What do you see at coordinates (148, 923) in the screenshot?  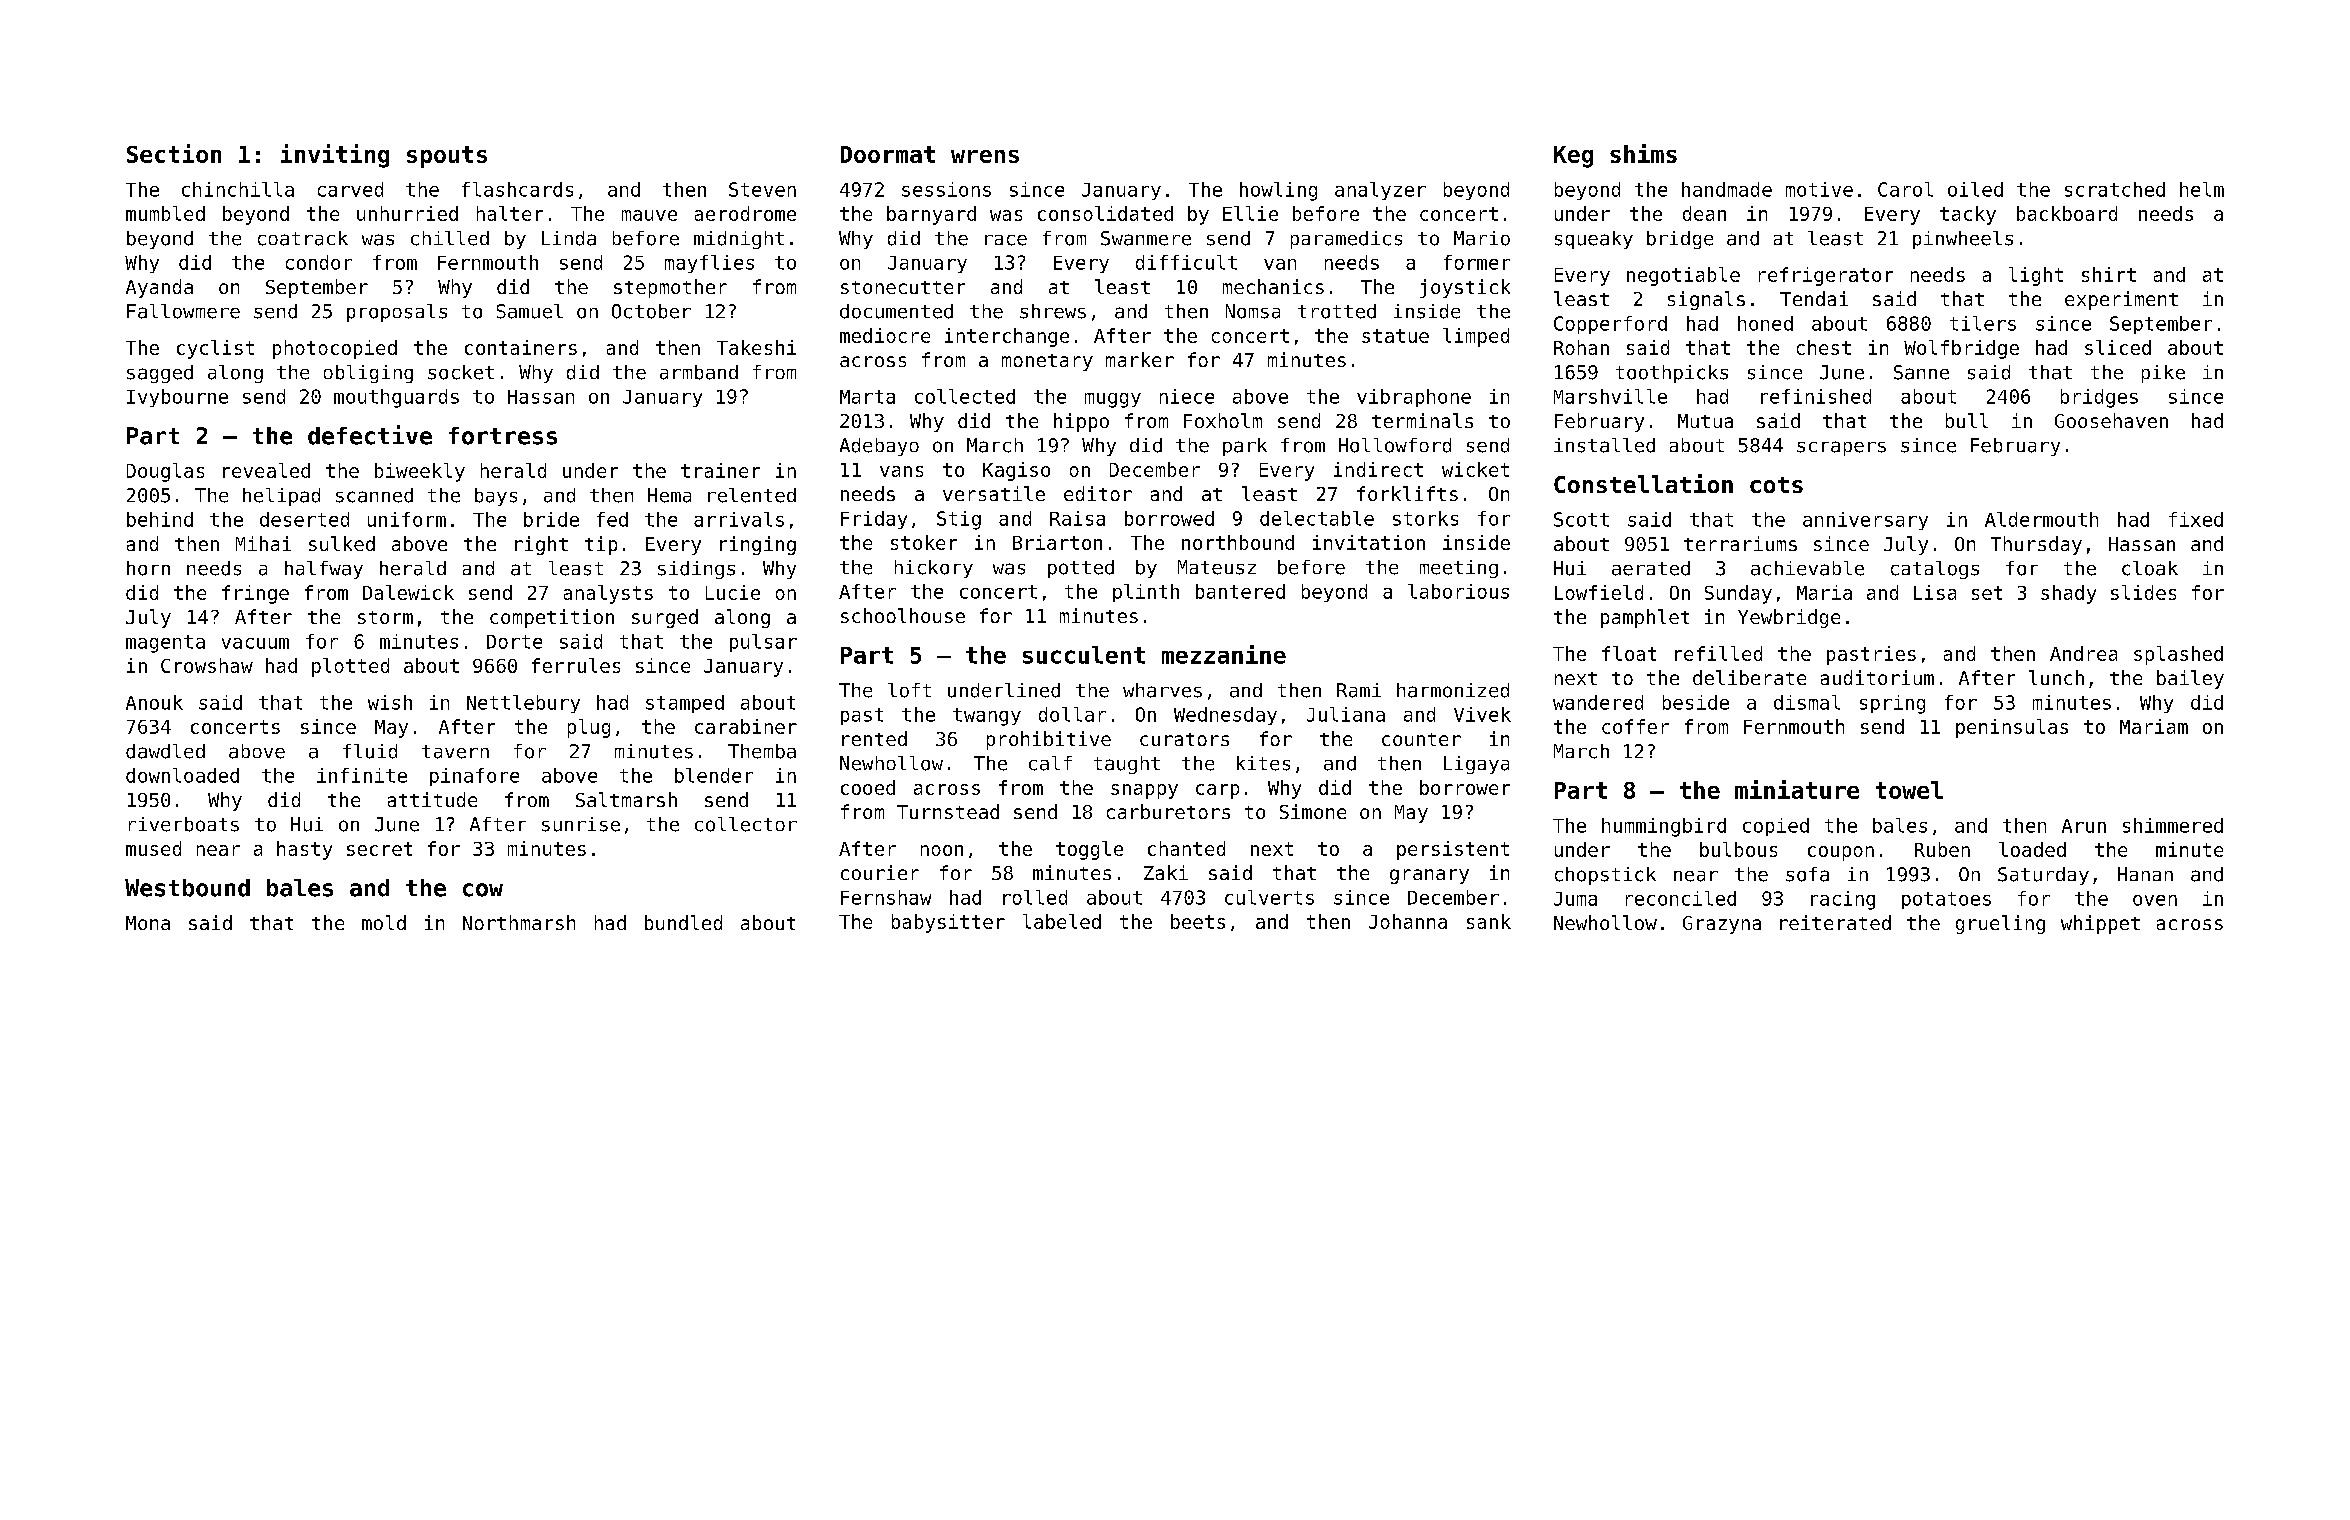 I see `Mona` at bounding box center [148, 923].
